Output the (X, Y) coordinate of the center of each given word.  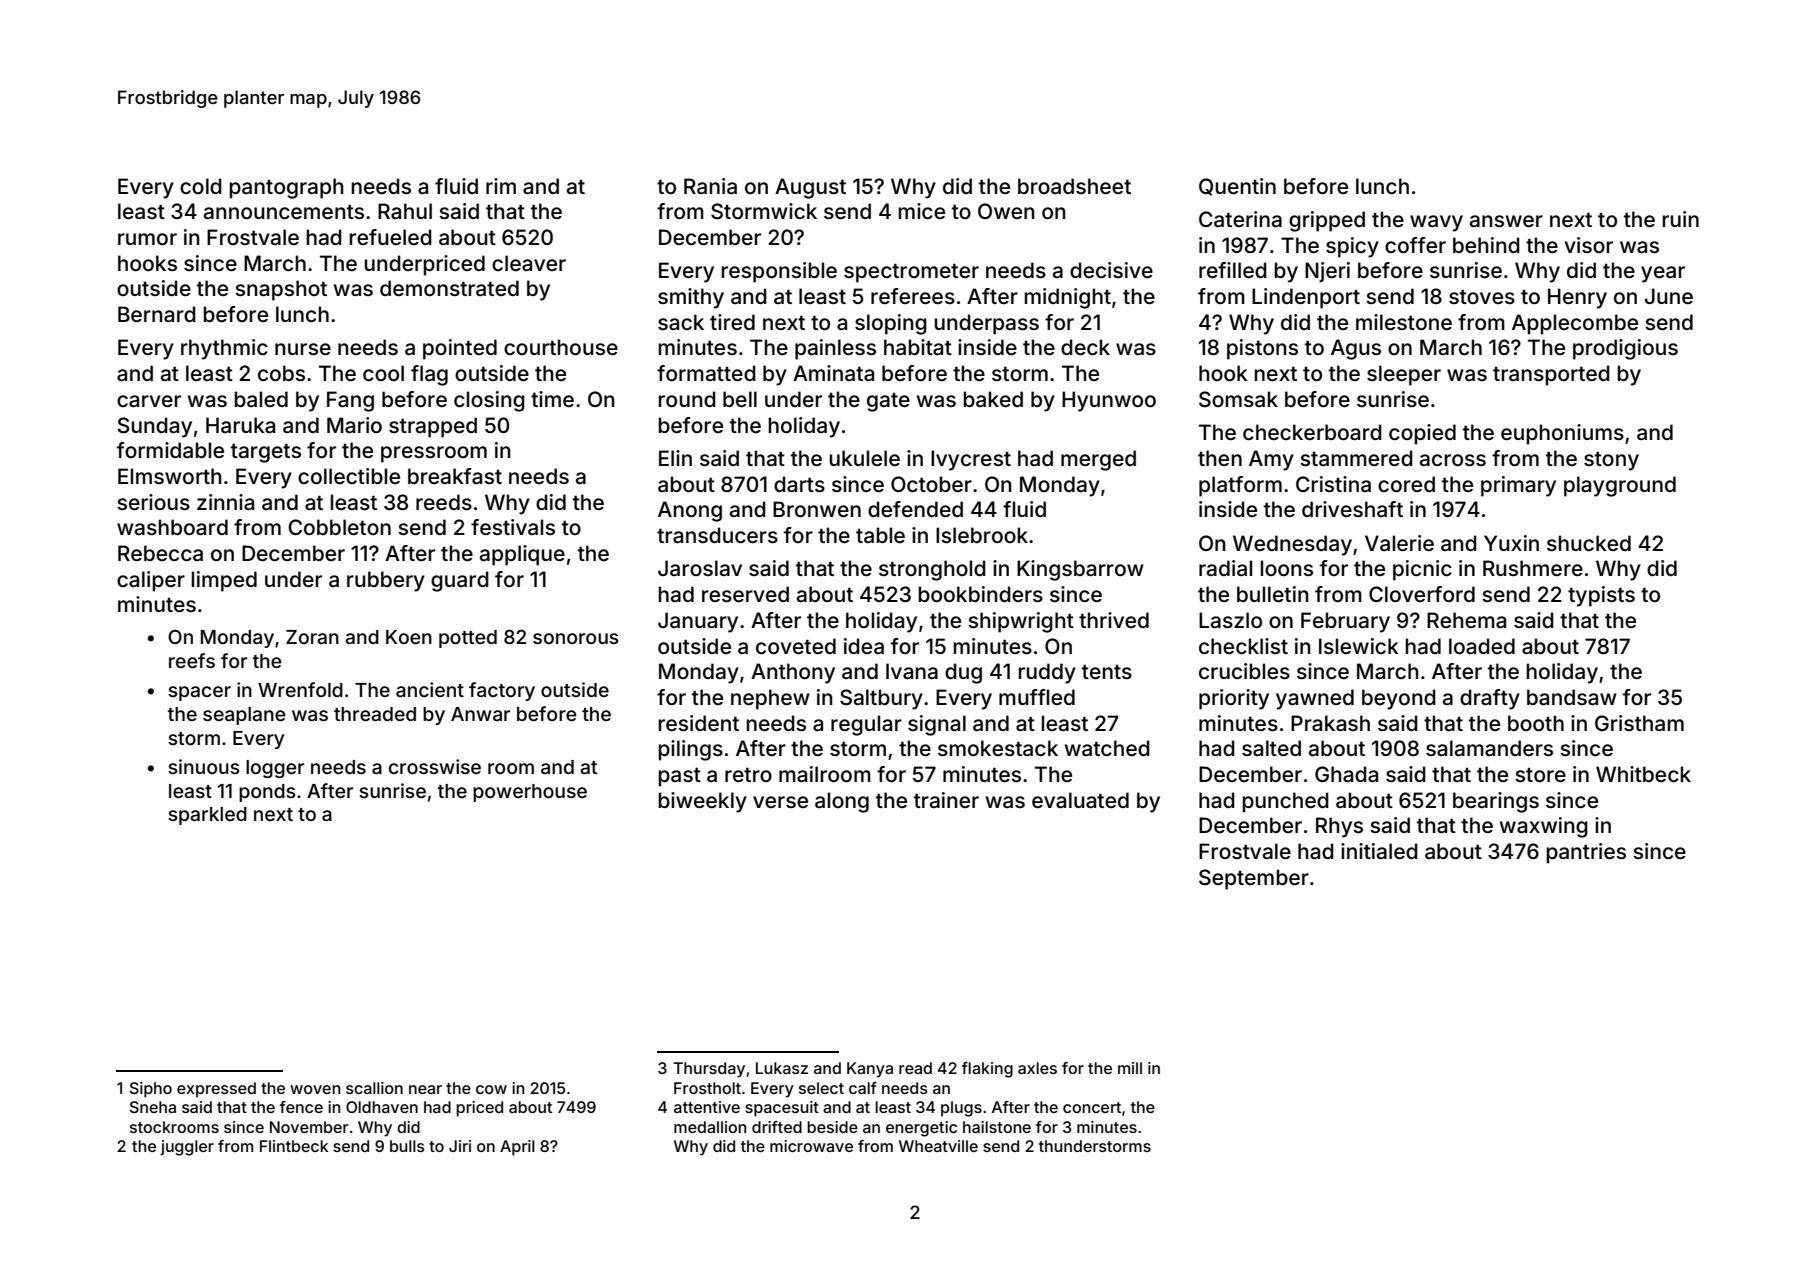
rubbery (386, 581)
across (1453, 460)
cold (201, 186)
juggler (187, 1148)
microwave (811, 1146)
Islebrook (982, 535)
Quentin (1237, 187)
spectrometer (911, 273)
